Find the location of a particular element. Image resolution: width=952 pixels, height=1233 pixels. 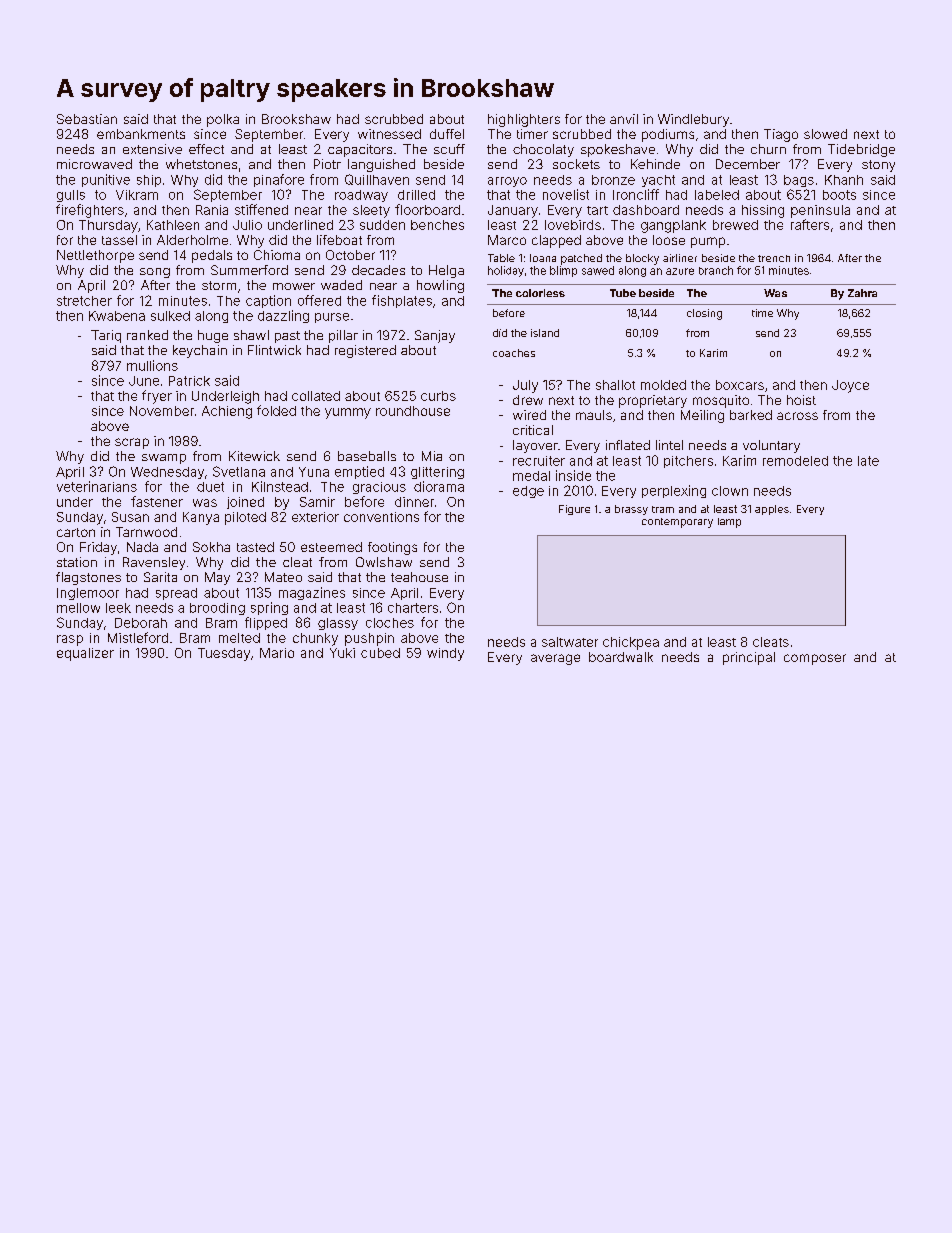

June is located at coordinates (144, 381).
